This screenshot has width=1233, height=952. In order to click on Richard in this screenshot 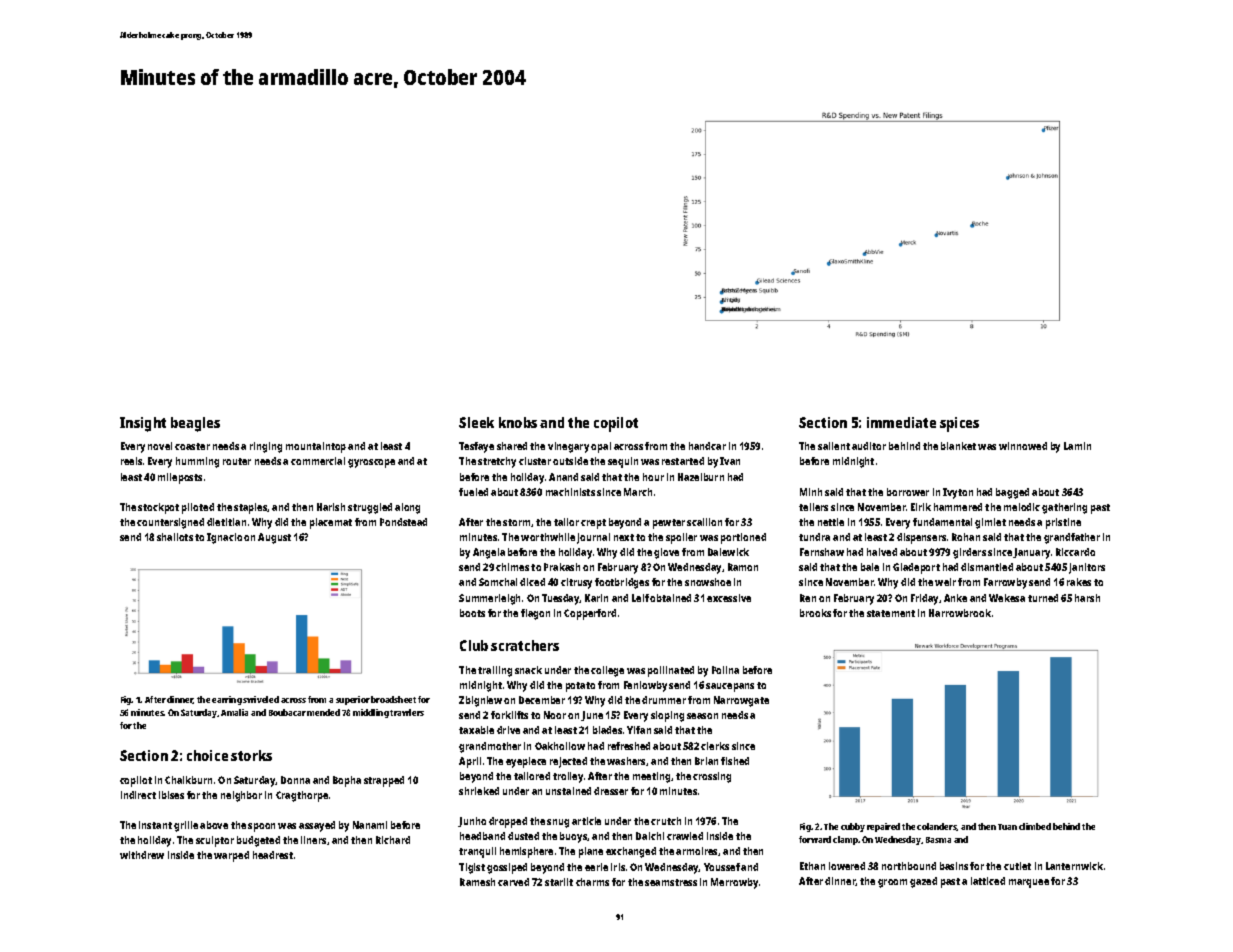, I will do `click(393, 840)`.
